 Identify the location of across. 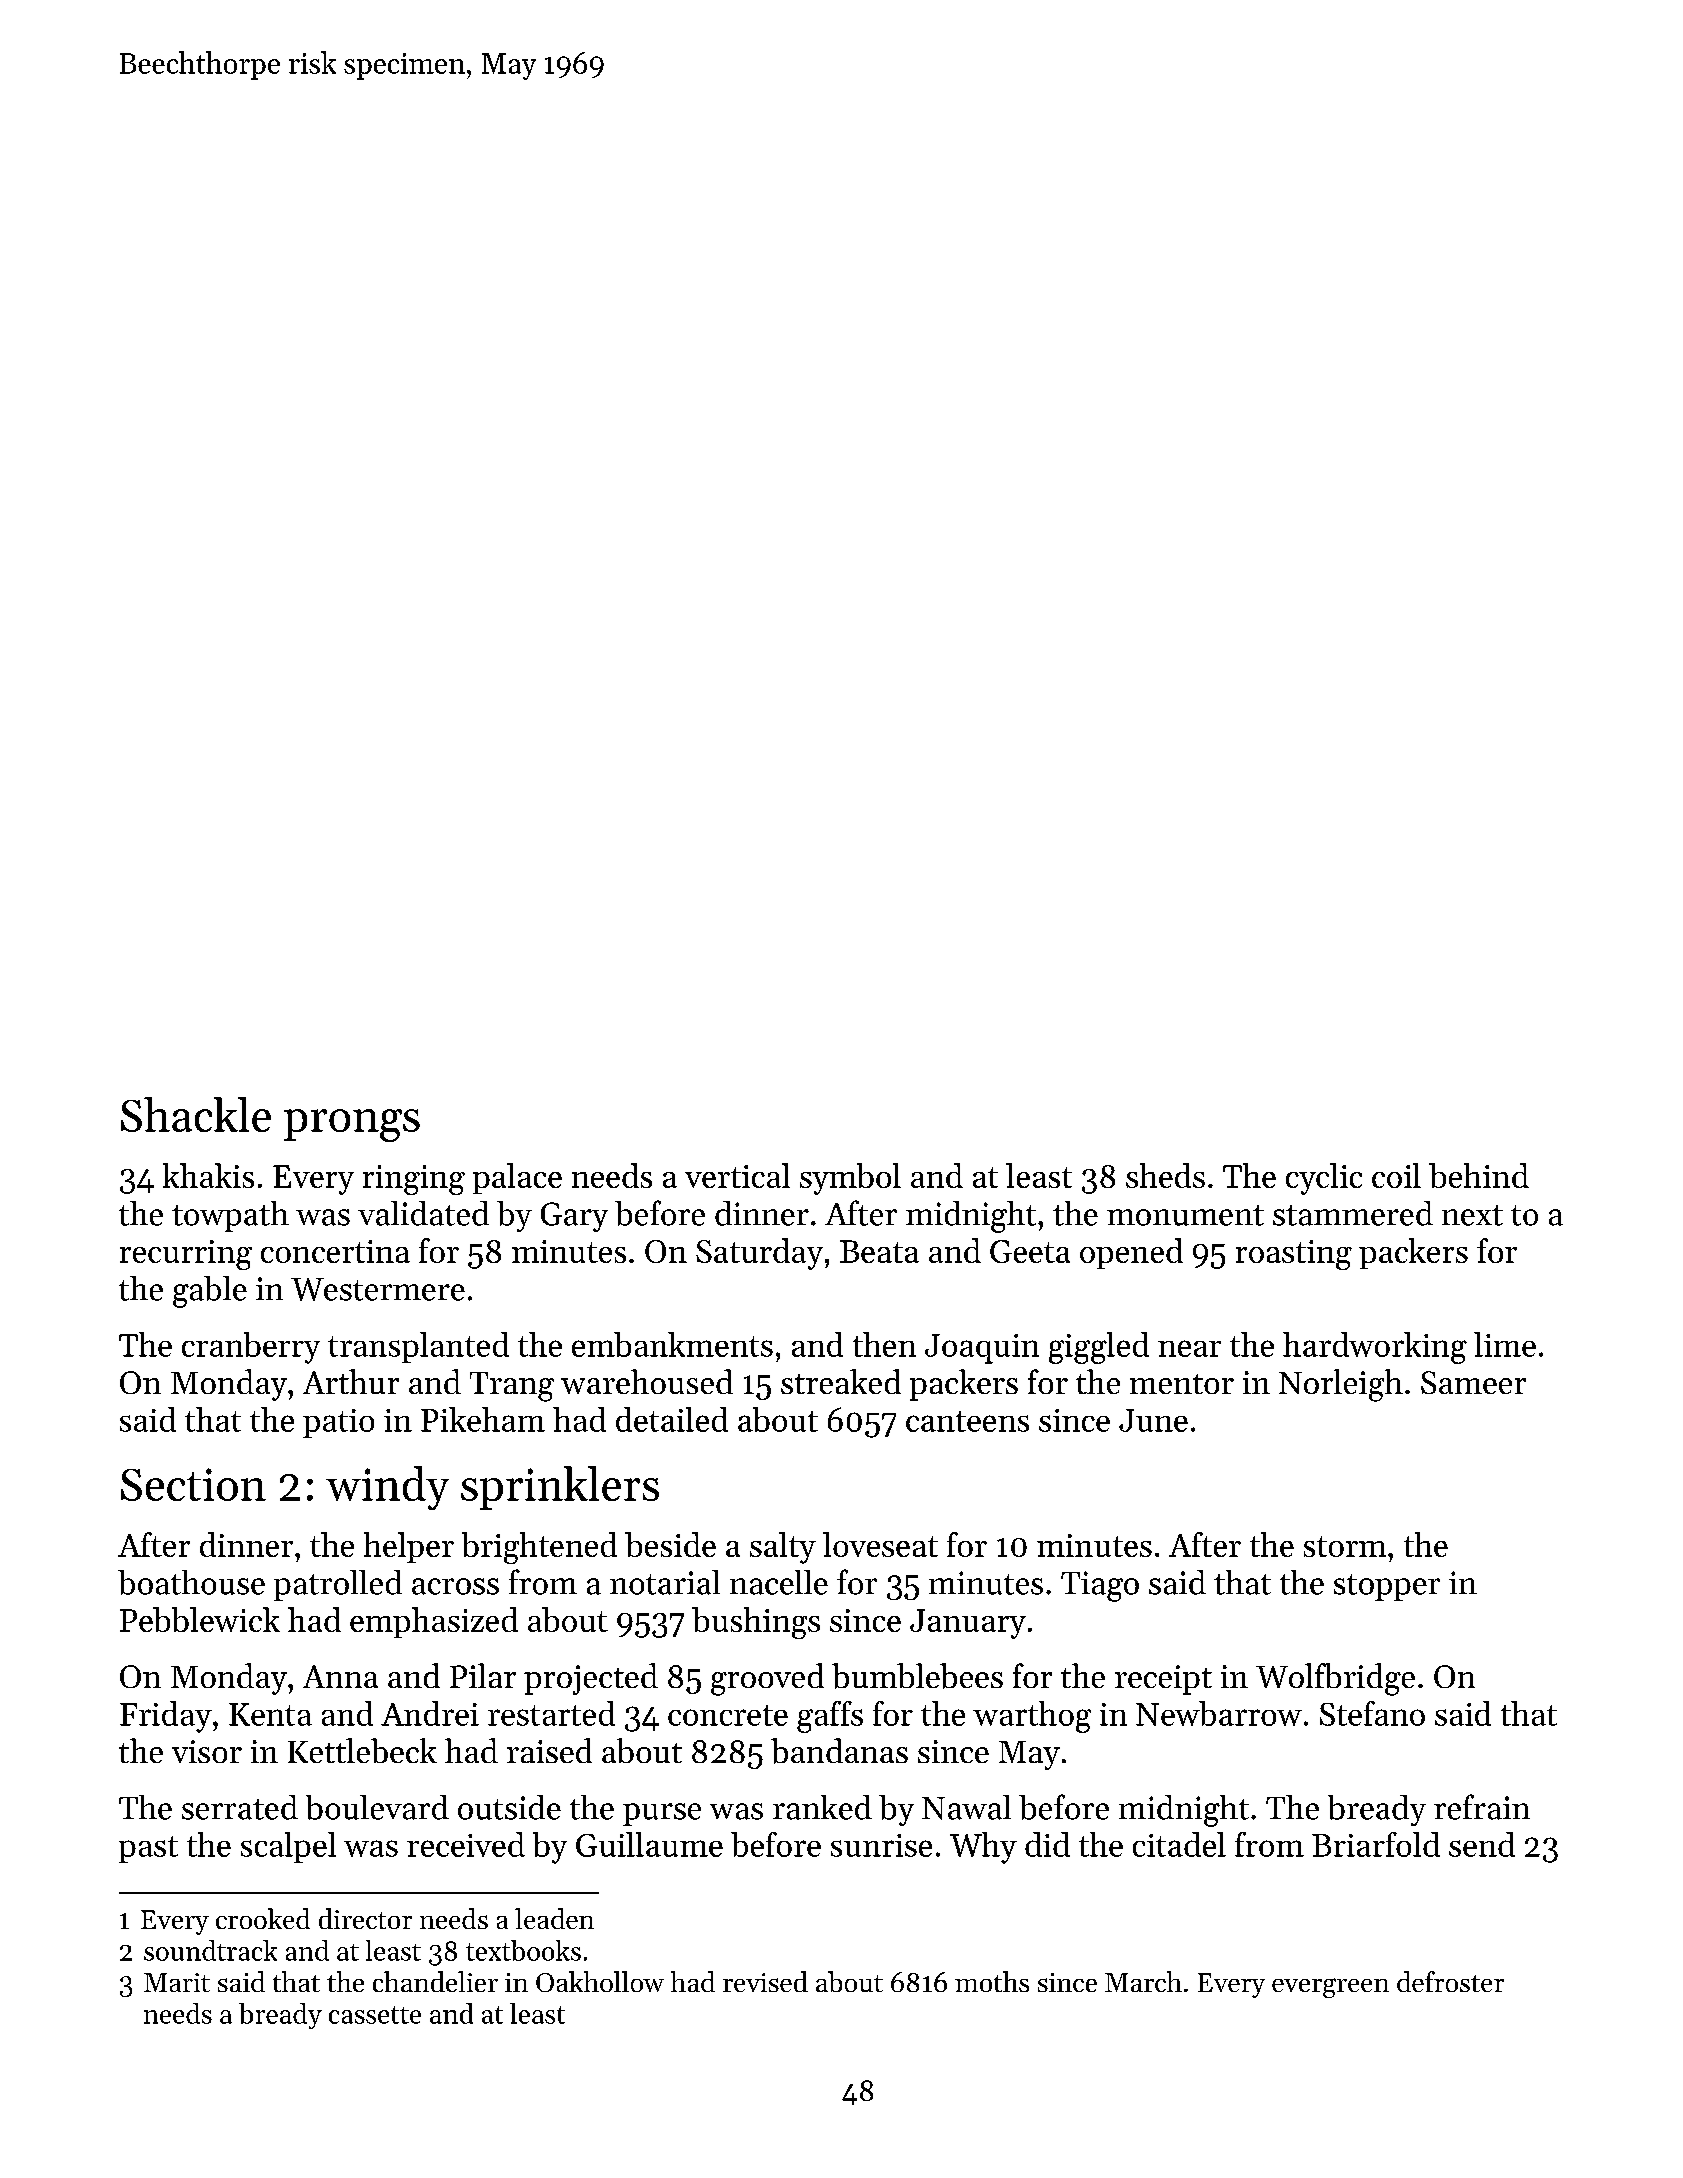
(455, 1586).
